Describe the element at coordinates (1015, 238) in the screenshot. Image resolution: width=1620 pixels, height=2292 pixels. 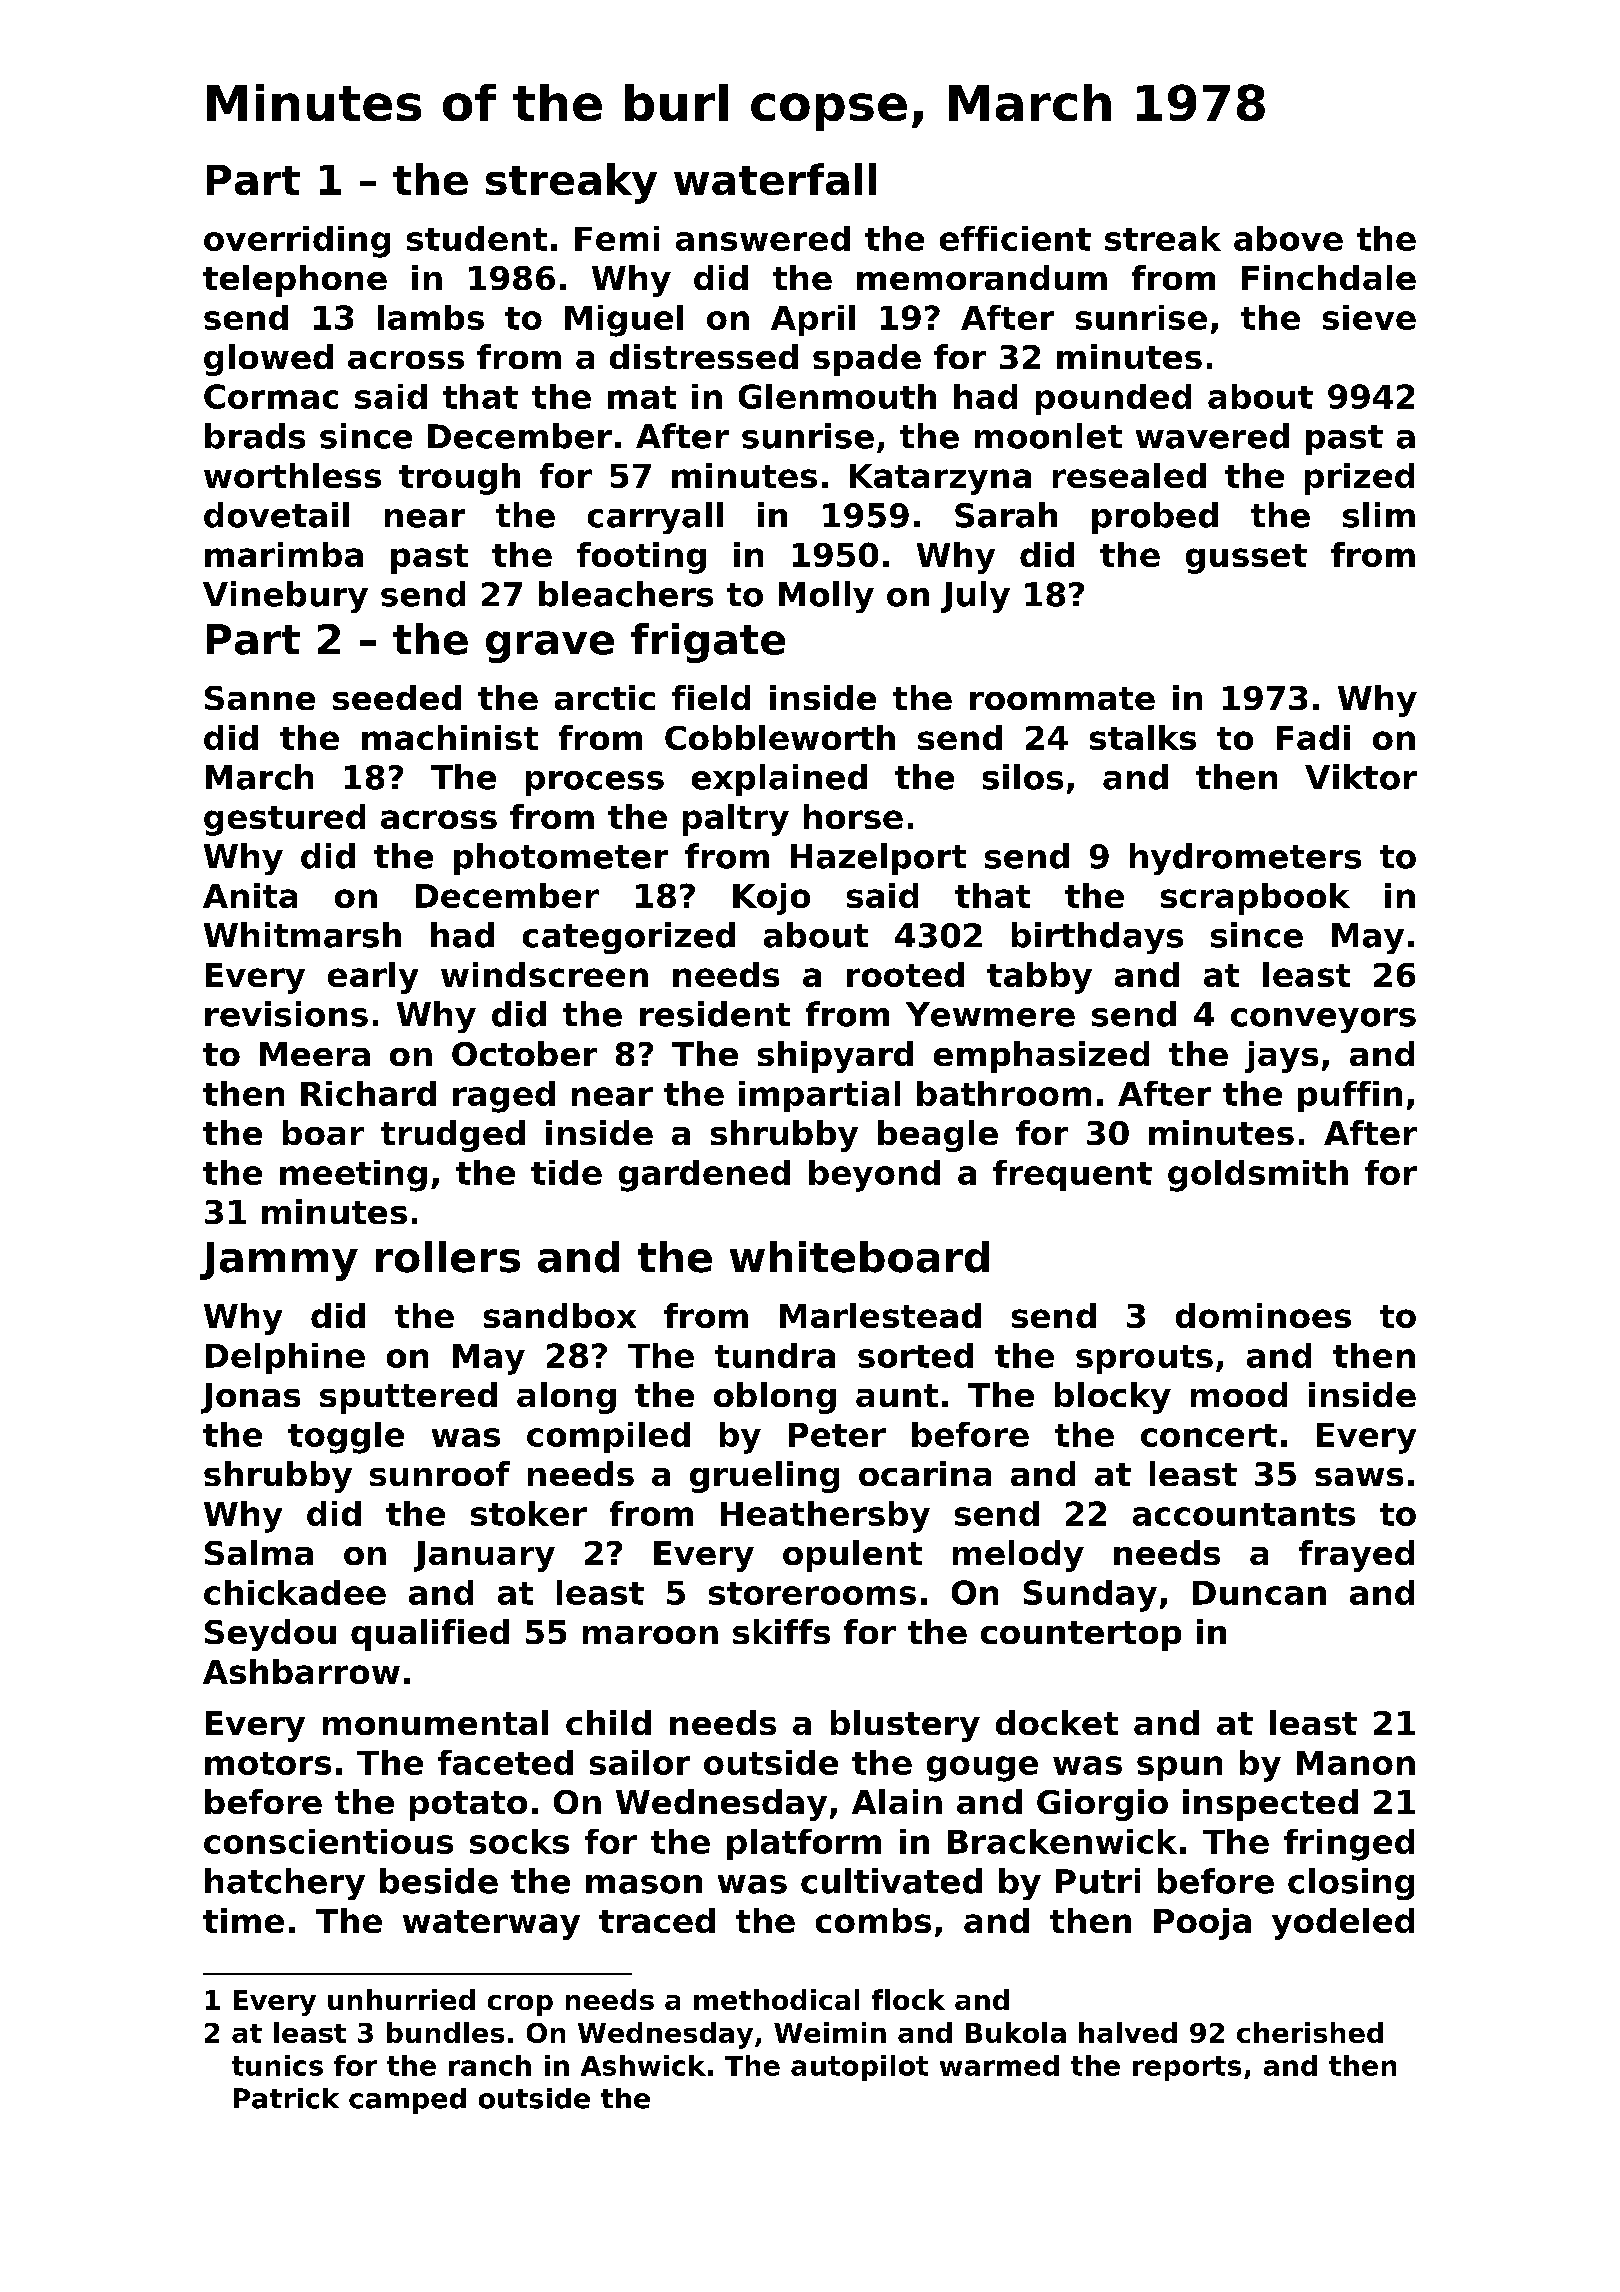
I see `efficient` at that location.
